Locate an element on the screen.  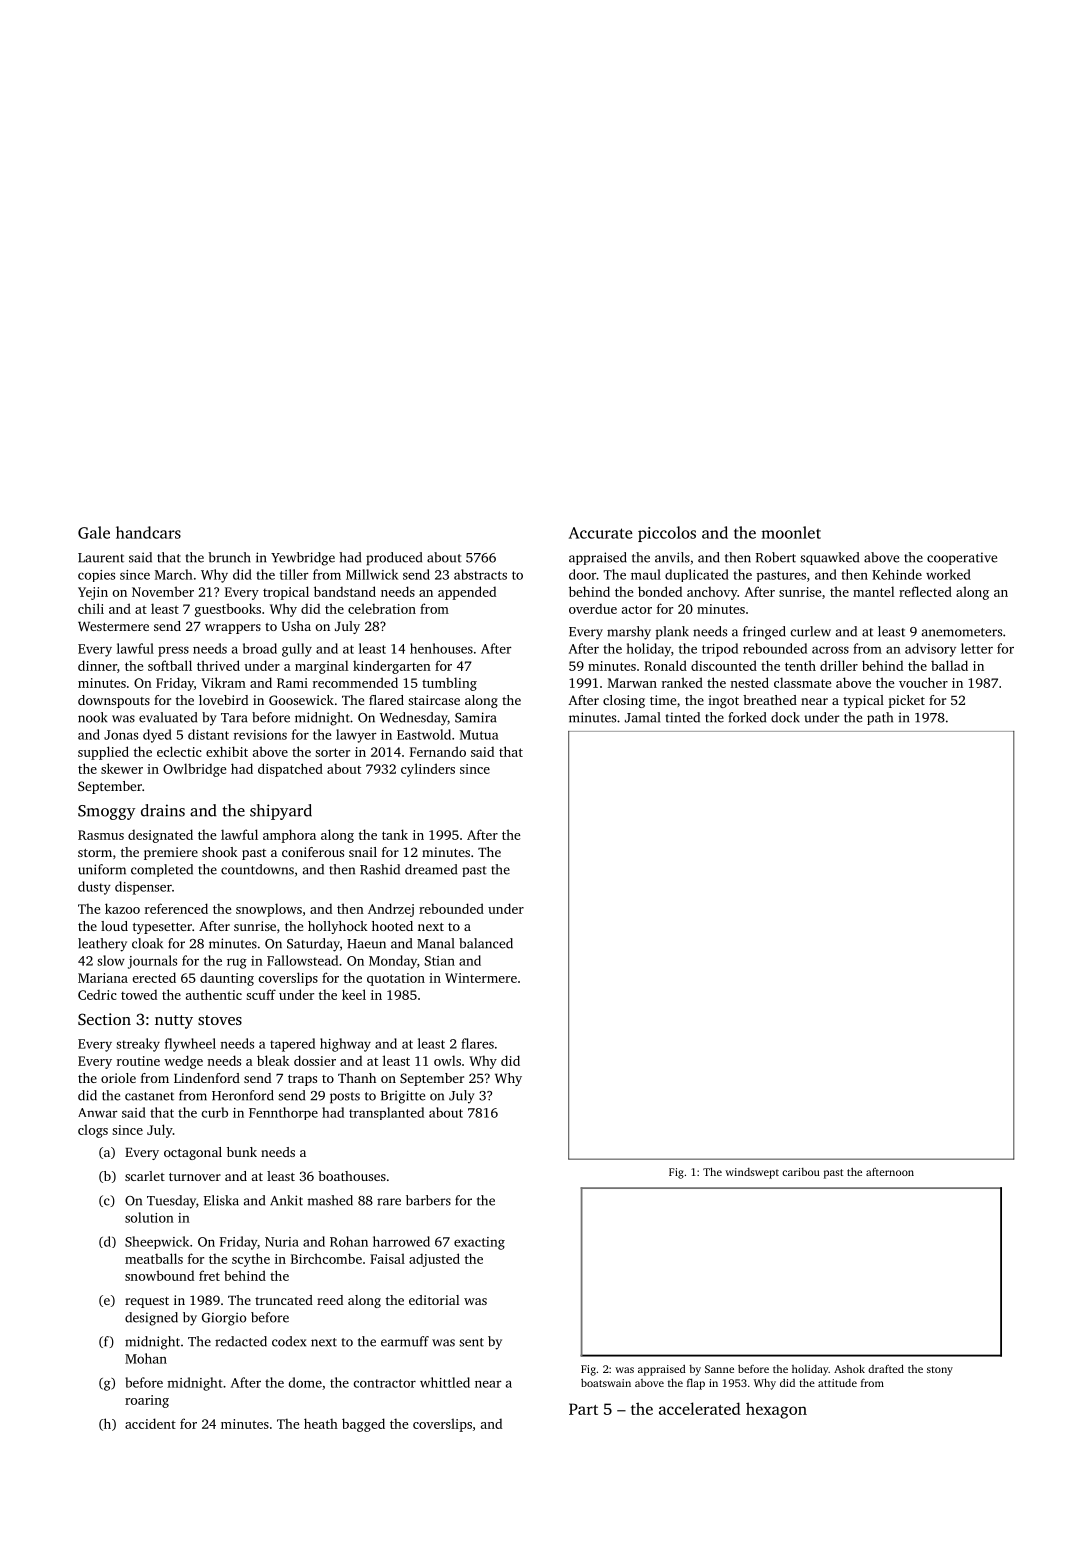
Part is located at coordinates (583, 1409).
